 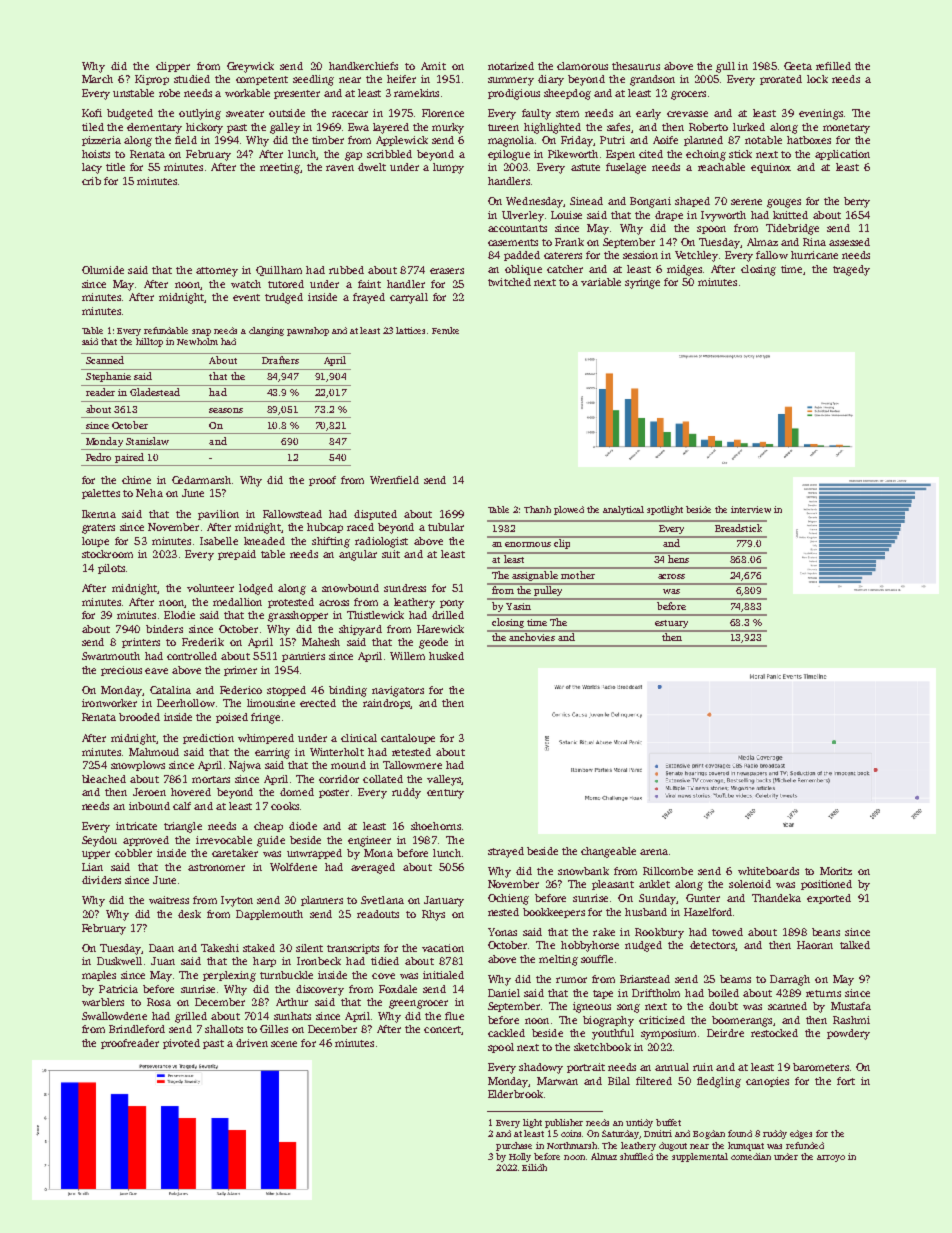 I want to click on pivoted, so click(x=181, y=1044).
